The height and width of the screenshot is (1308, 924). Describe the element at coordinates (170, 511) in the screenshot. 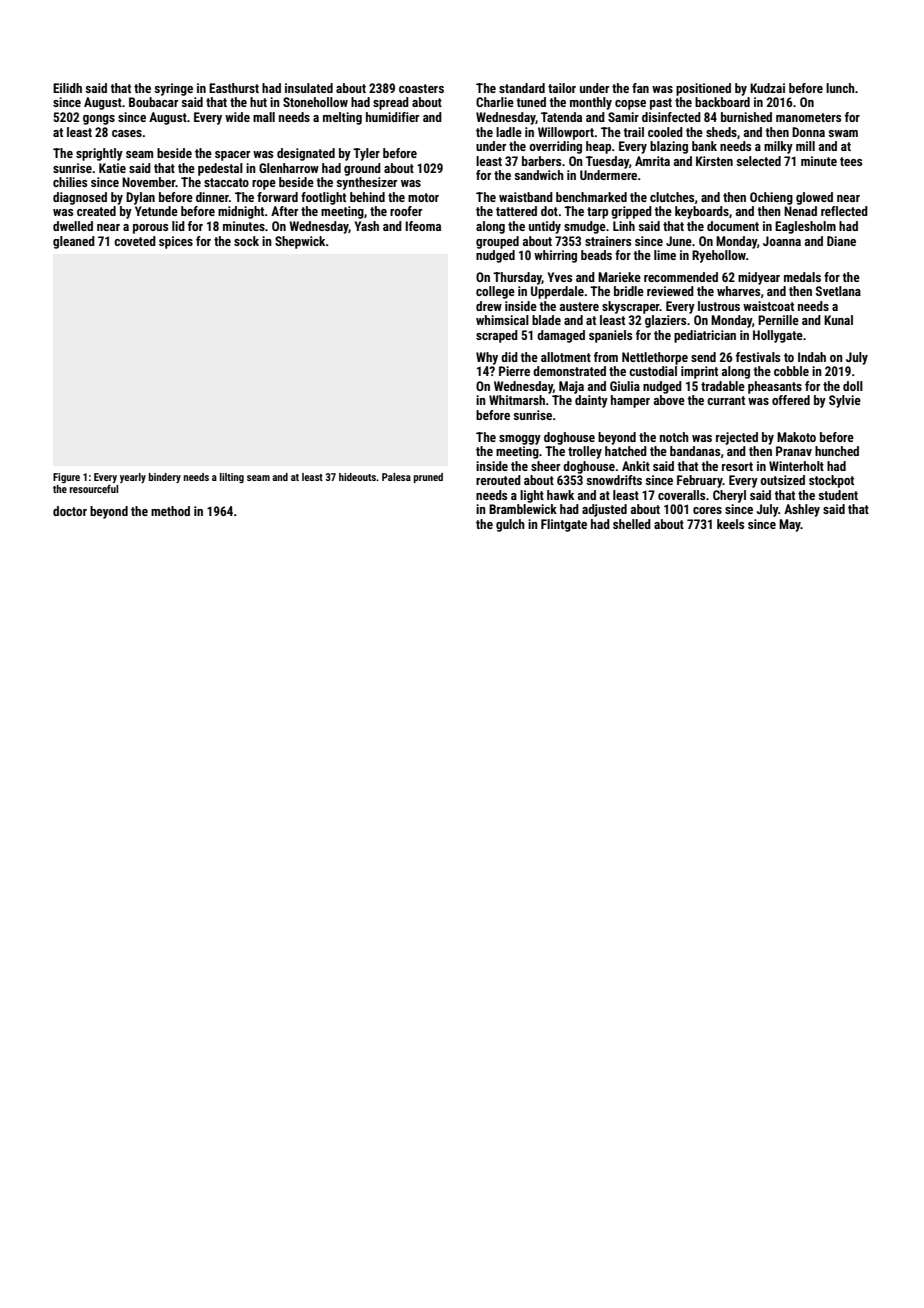

I see `method` at that location.
